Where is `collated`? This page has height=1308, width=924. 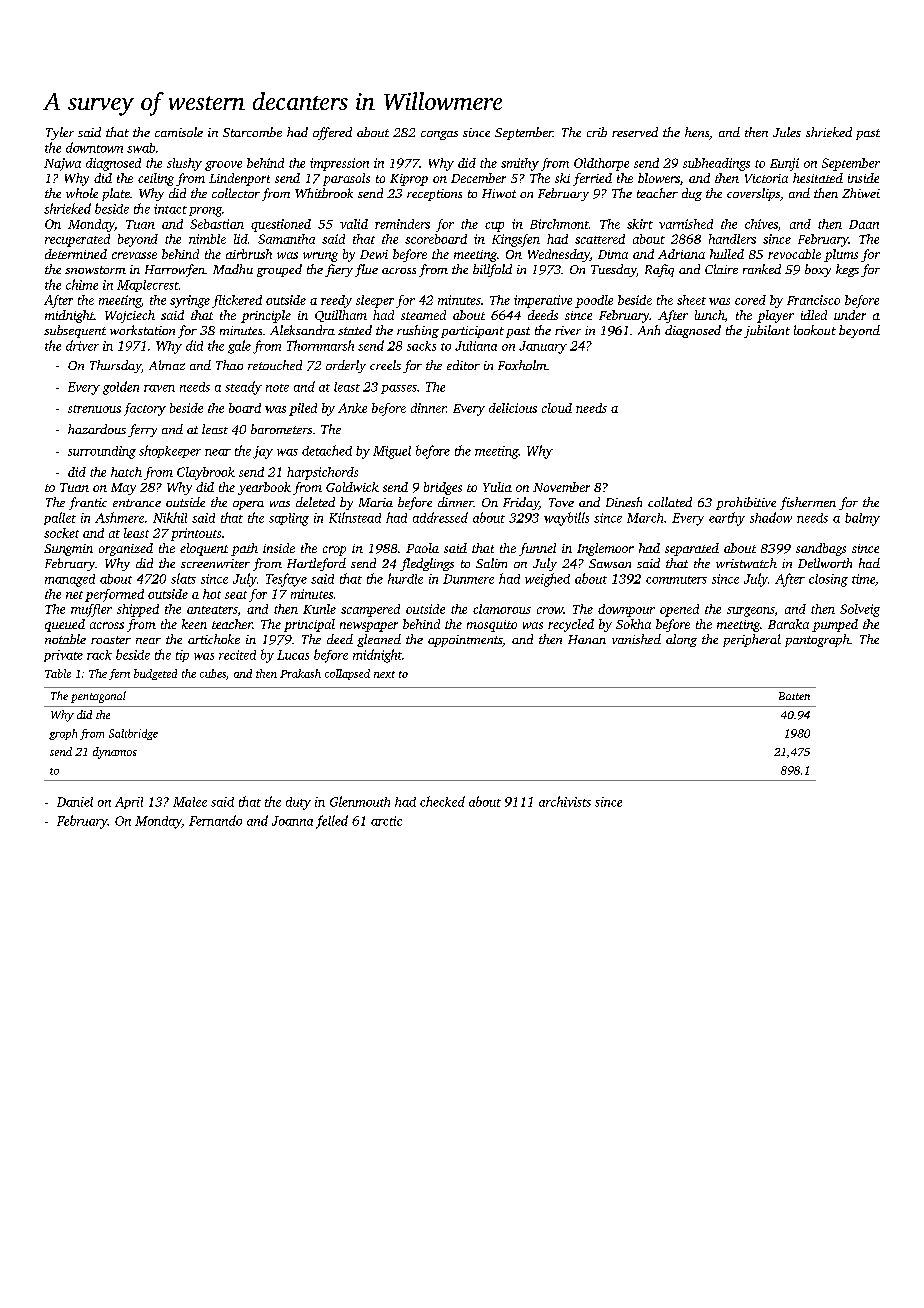
collated is located at coordinates (670, 502).
